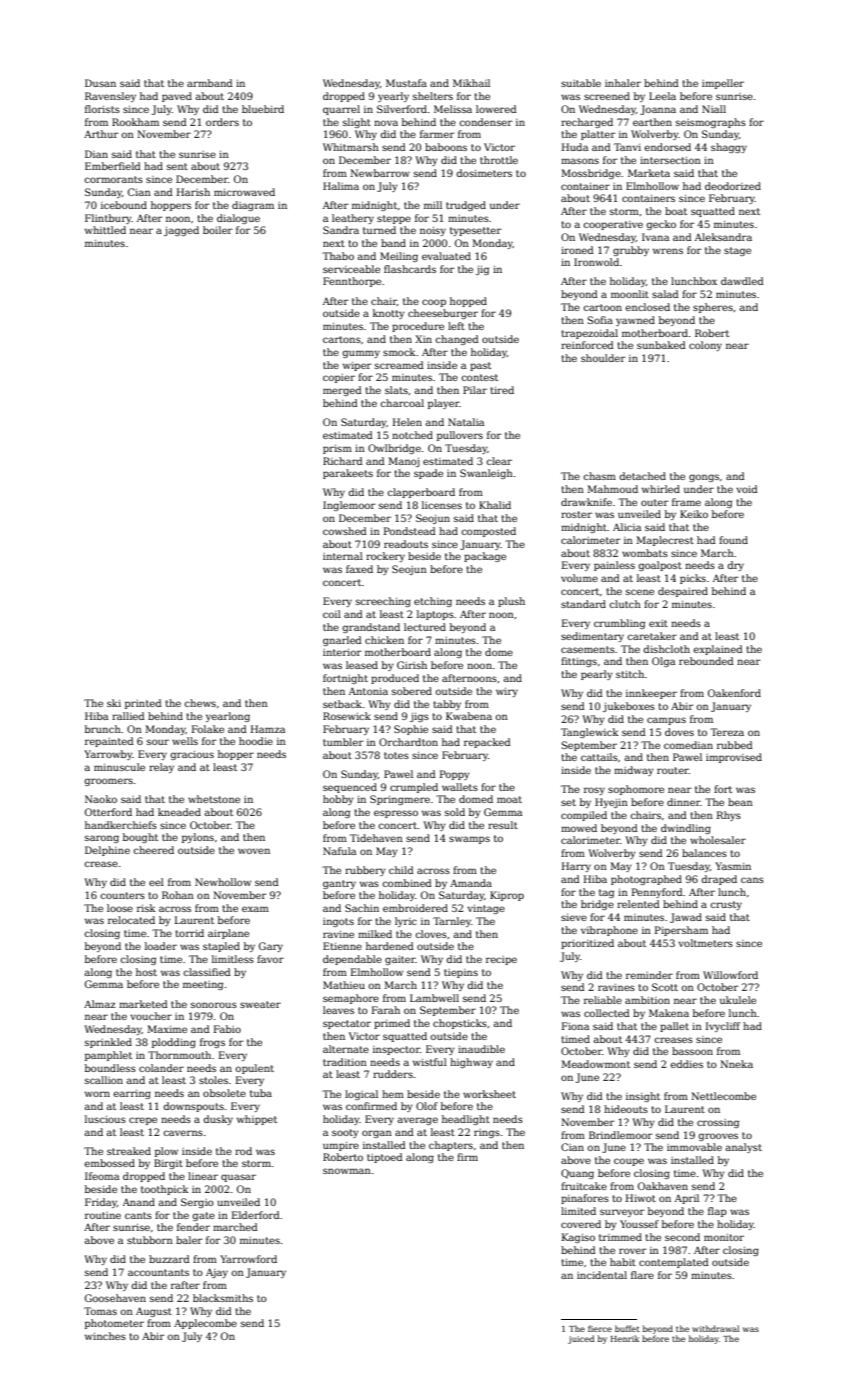 Image resolution: width=849 pixels, height=1400 pixels. Describe the element at coordinates (110, 1068) in the screenshot. I see `boundless` at that location.
